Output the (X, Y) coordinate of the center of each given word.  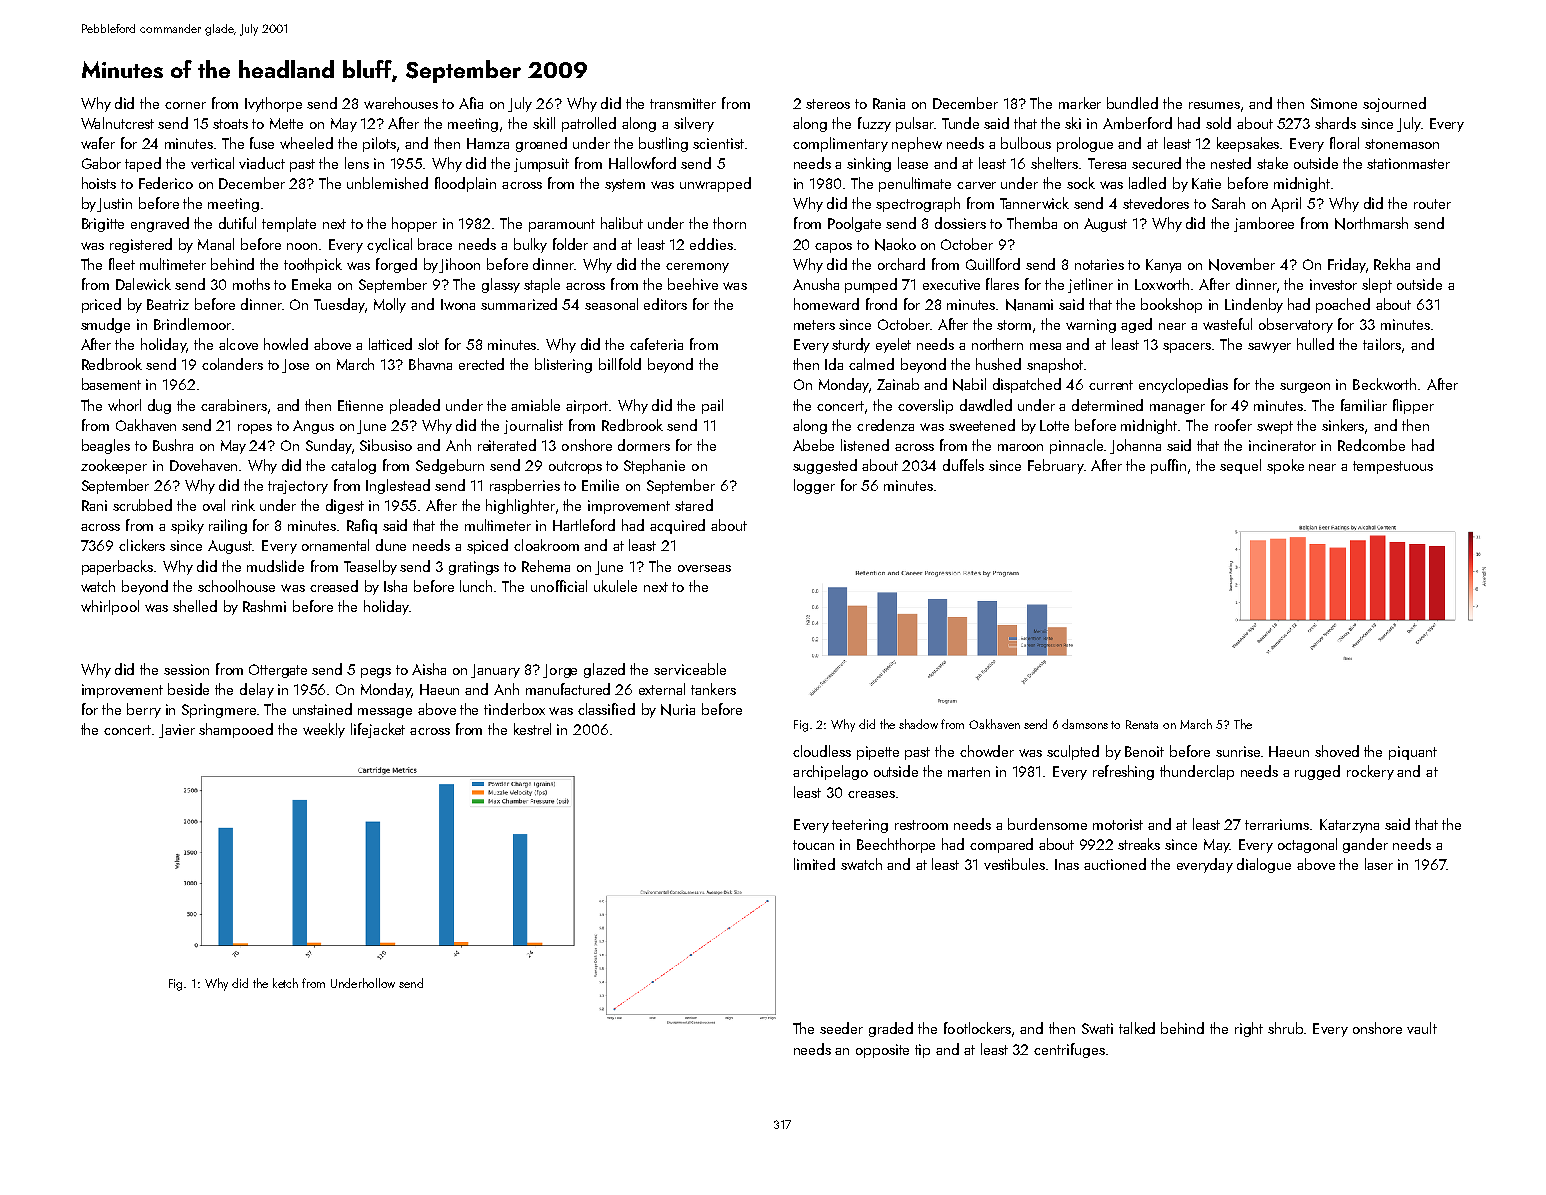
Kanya (1163, 266)
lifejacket (378, 730)
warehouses (401, 103)
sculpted (1073, 752)
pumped (871, 285)
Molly (390, 305)
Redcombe (1371, 445)
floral (1344, 143)
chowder (987, 751)
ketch (285, 983)
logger (814, 486)
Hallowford (642, 163)
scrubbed (142, 505)
